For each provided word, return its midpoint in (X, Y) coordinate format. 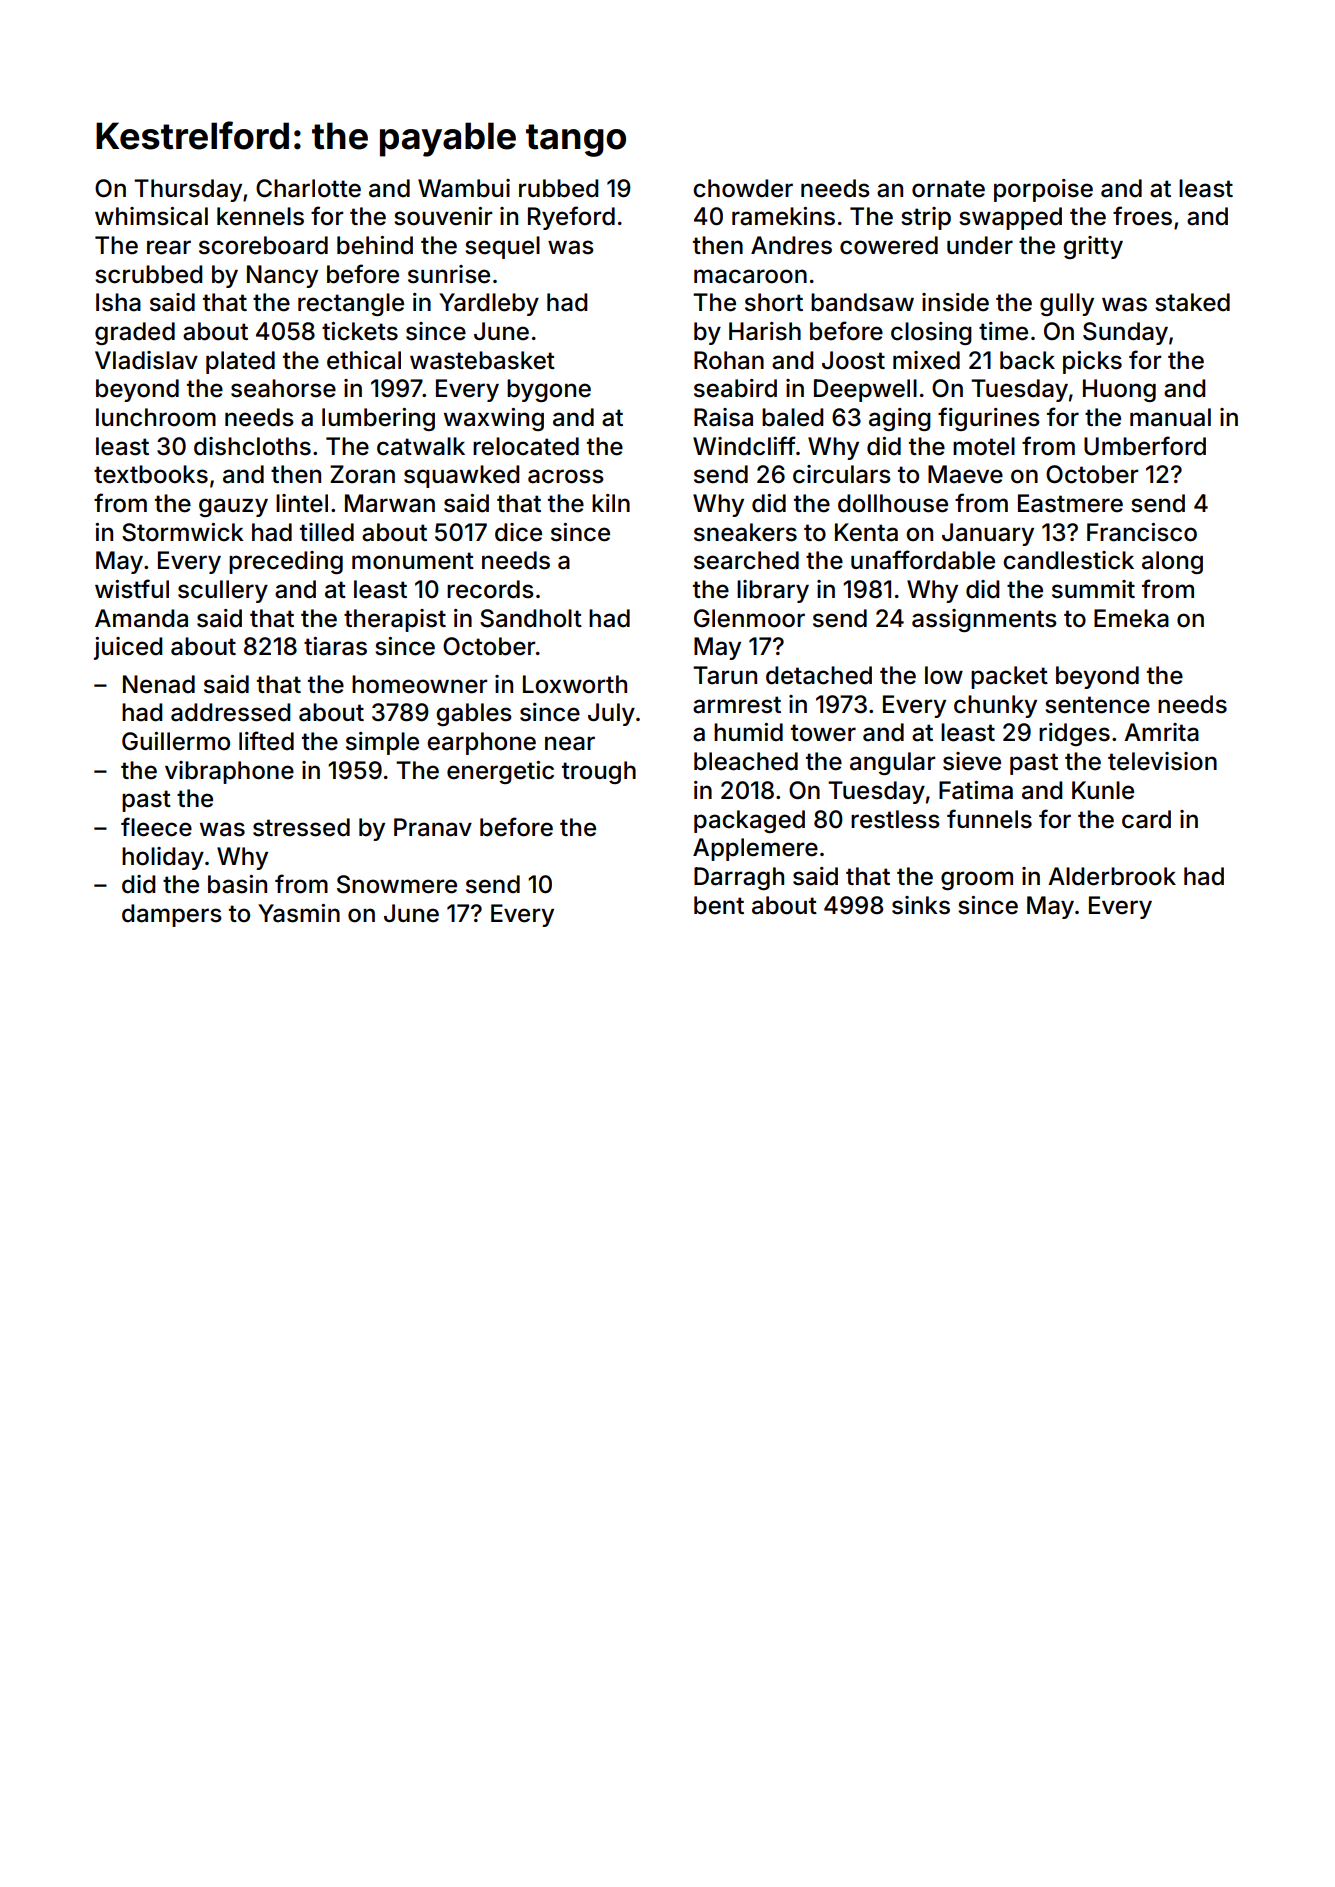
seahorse (283, 388)
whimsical (151, 216)
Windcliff (744, 446)
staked (1192, 302)
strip (926, 218)
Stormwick (183, 532)
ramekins (783, 216)
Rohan (729, 360)
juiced (128, 648)
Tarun (725, 675)
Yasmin (299, 913)
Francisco (1142, 532)
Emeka (1131, 618)
